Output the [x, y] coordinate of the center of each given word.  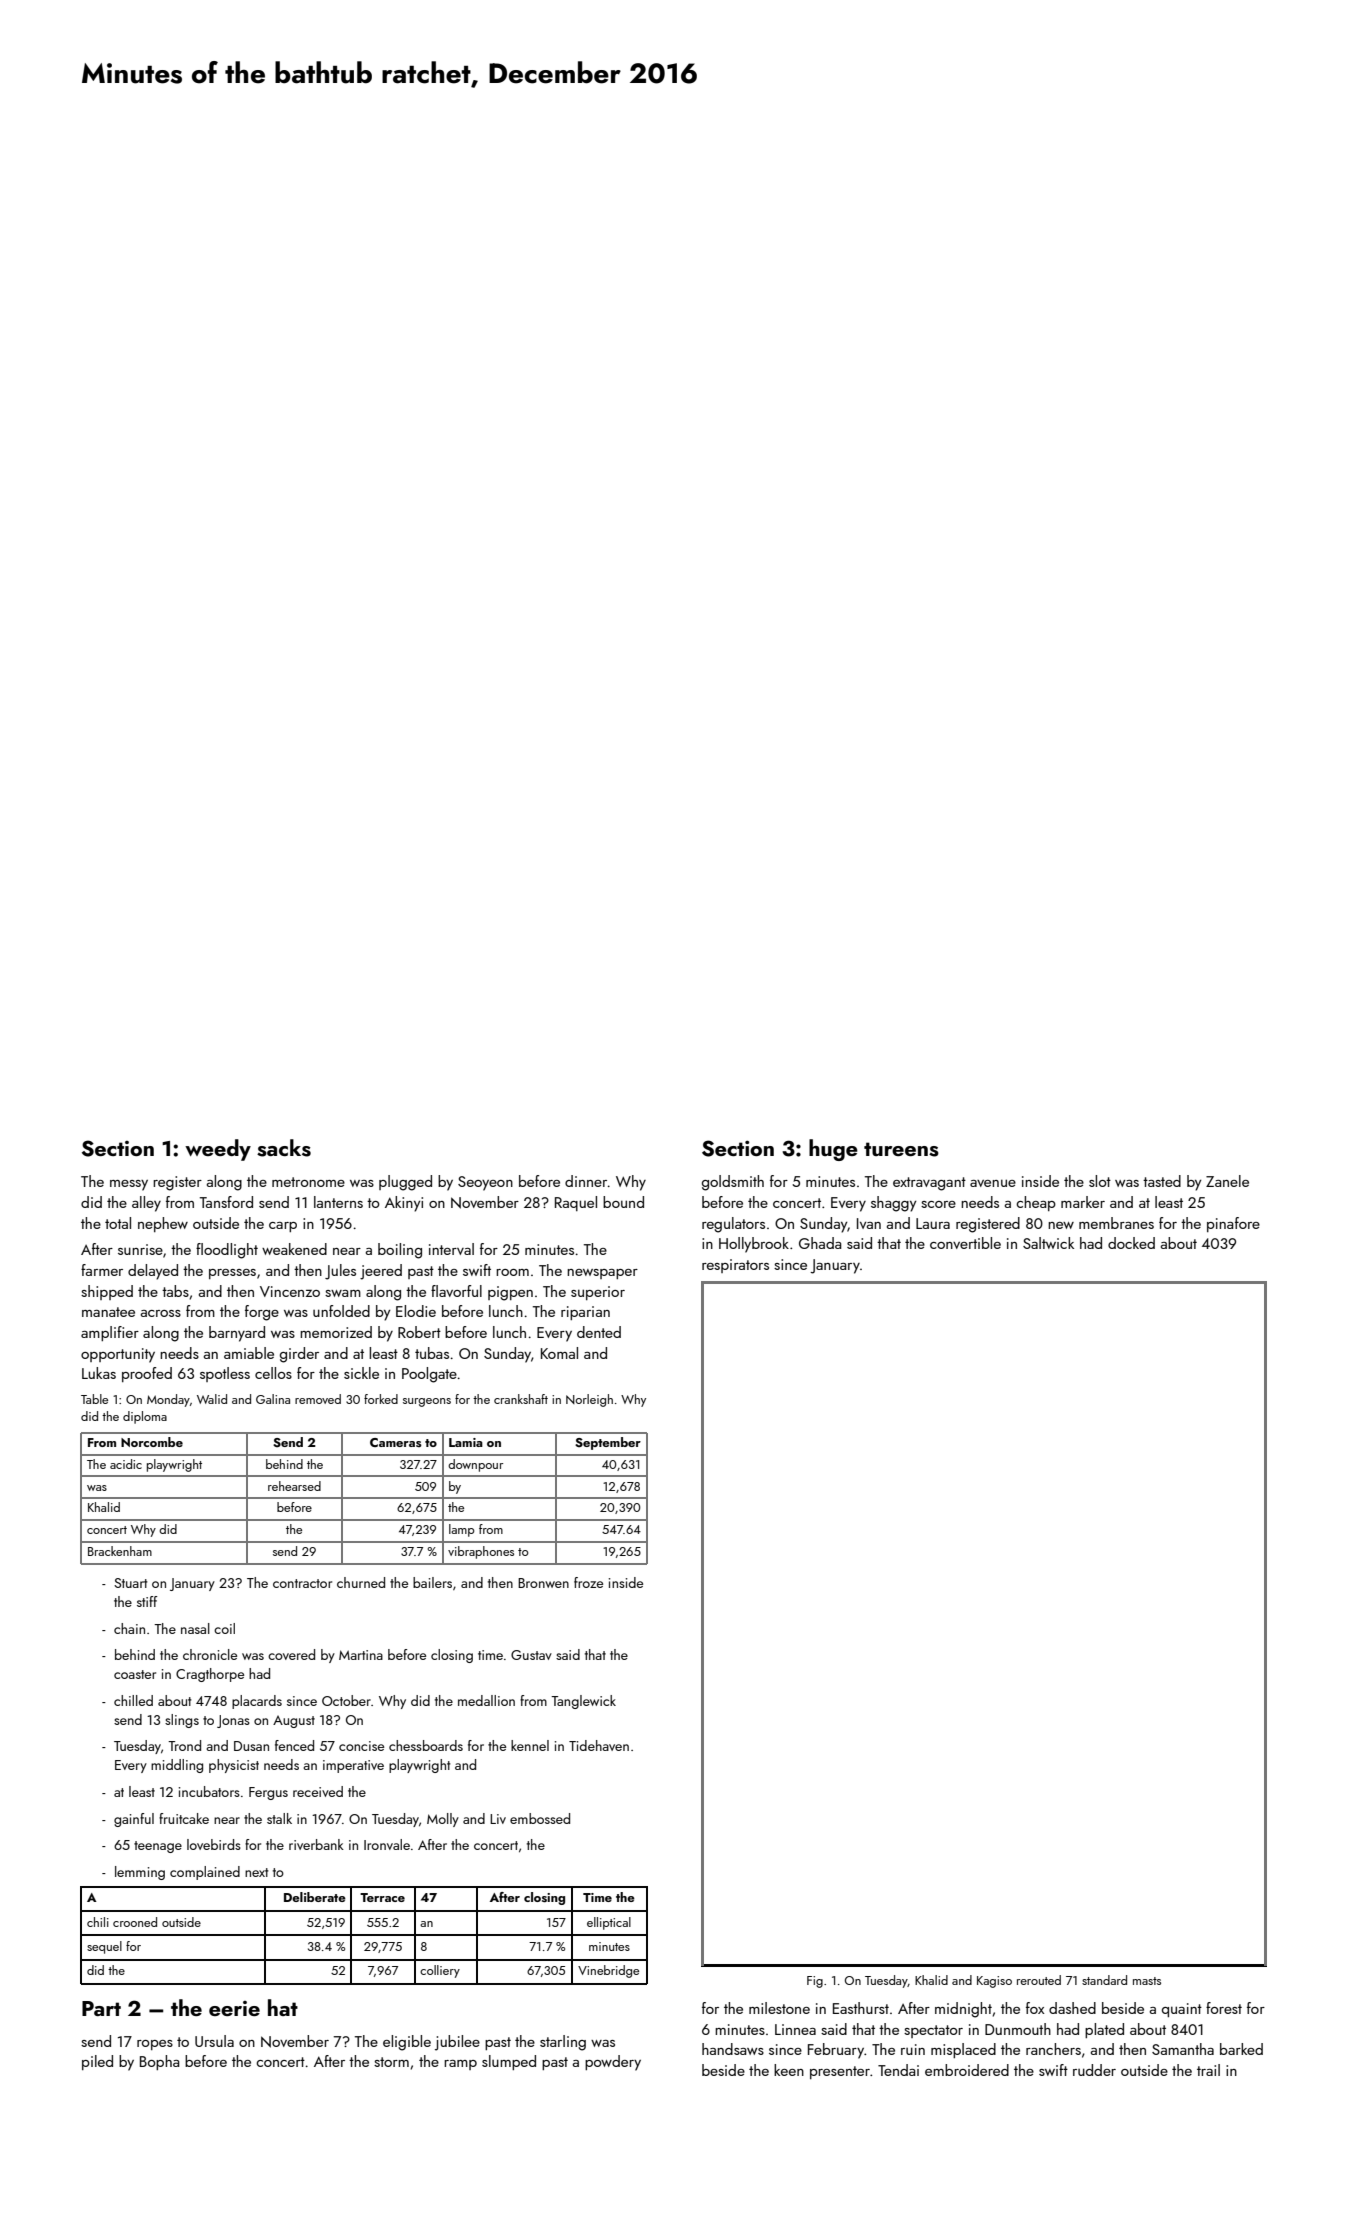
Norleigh [589, 1400]
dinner [586, 1181]
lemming [140, 1873]
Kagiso [994, 1982]
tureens [901, 1149]
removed [318, 1399]
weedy [218, 1150]
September [608, 1443]
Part [101, 2008]
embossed [540, 1818]
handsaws [733, 2049]
